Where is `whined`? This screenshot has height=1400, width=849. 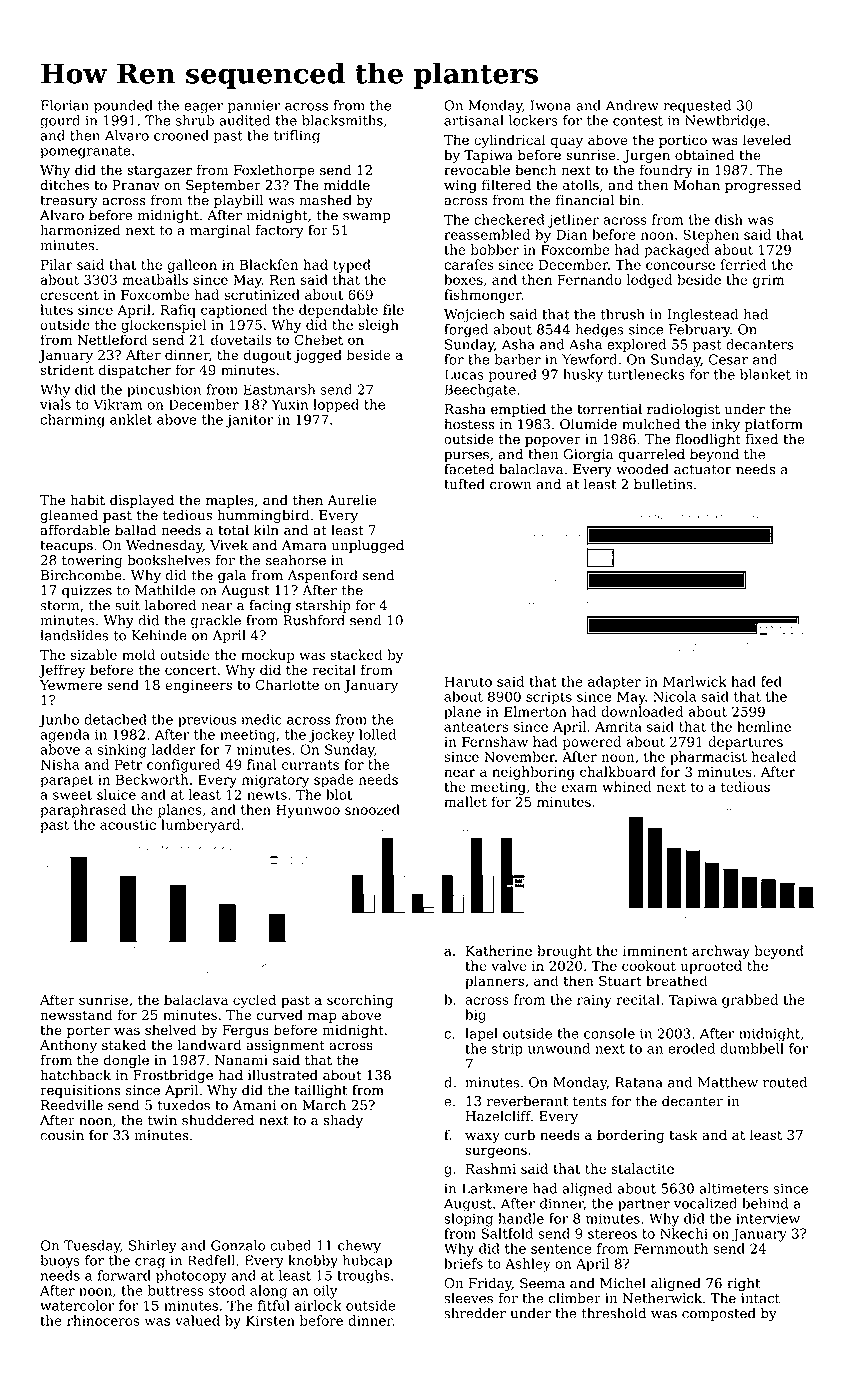 whined is located at coordinates (627, 786).
